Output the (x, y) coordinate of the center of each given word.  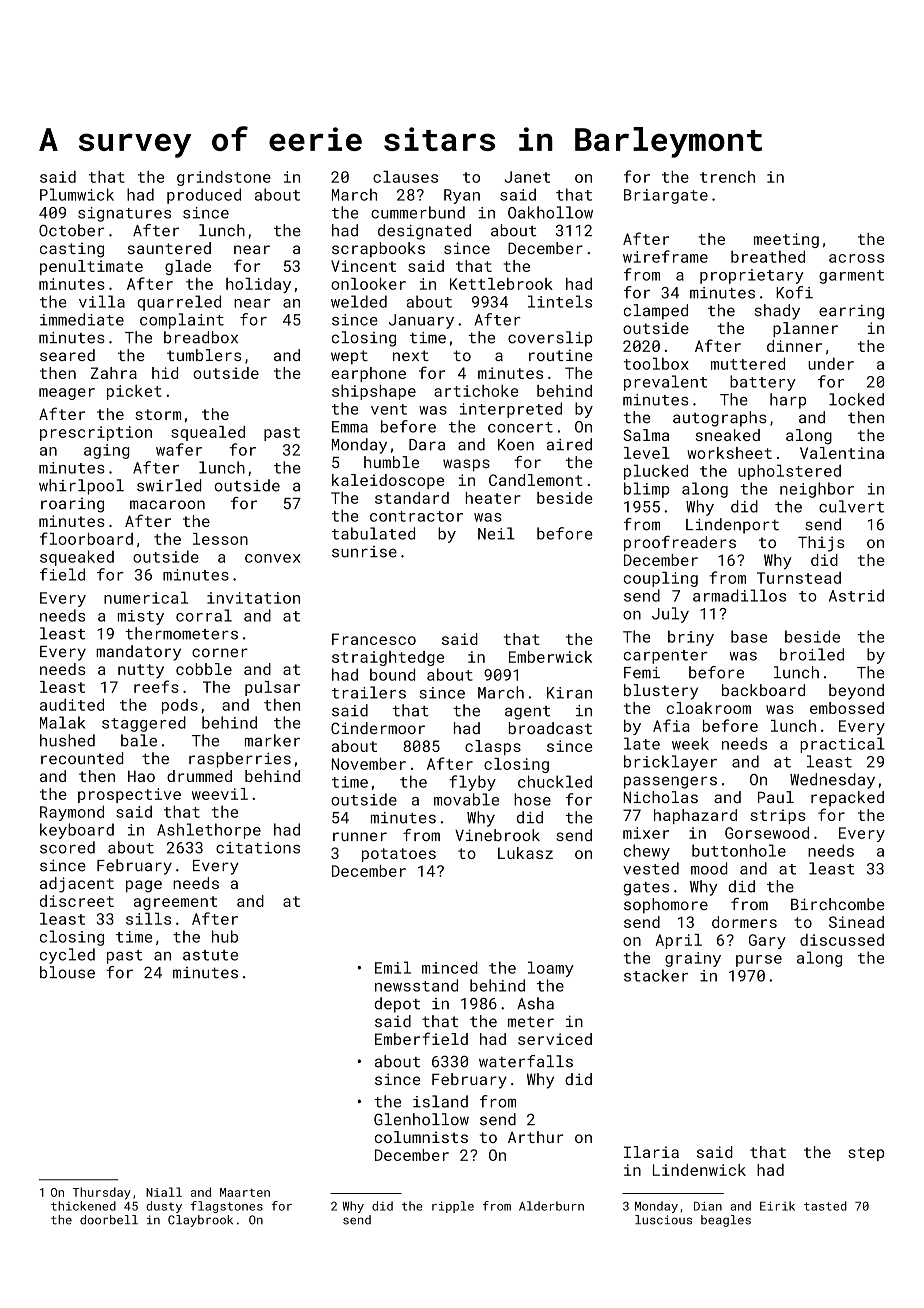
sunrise (364, 552)
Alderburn (551, 1206)
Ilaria (651, 1152)
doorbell (109, 1220)
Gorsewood (767, 833)
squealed (208, 433)
